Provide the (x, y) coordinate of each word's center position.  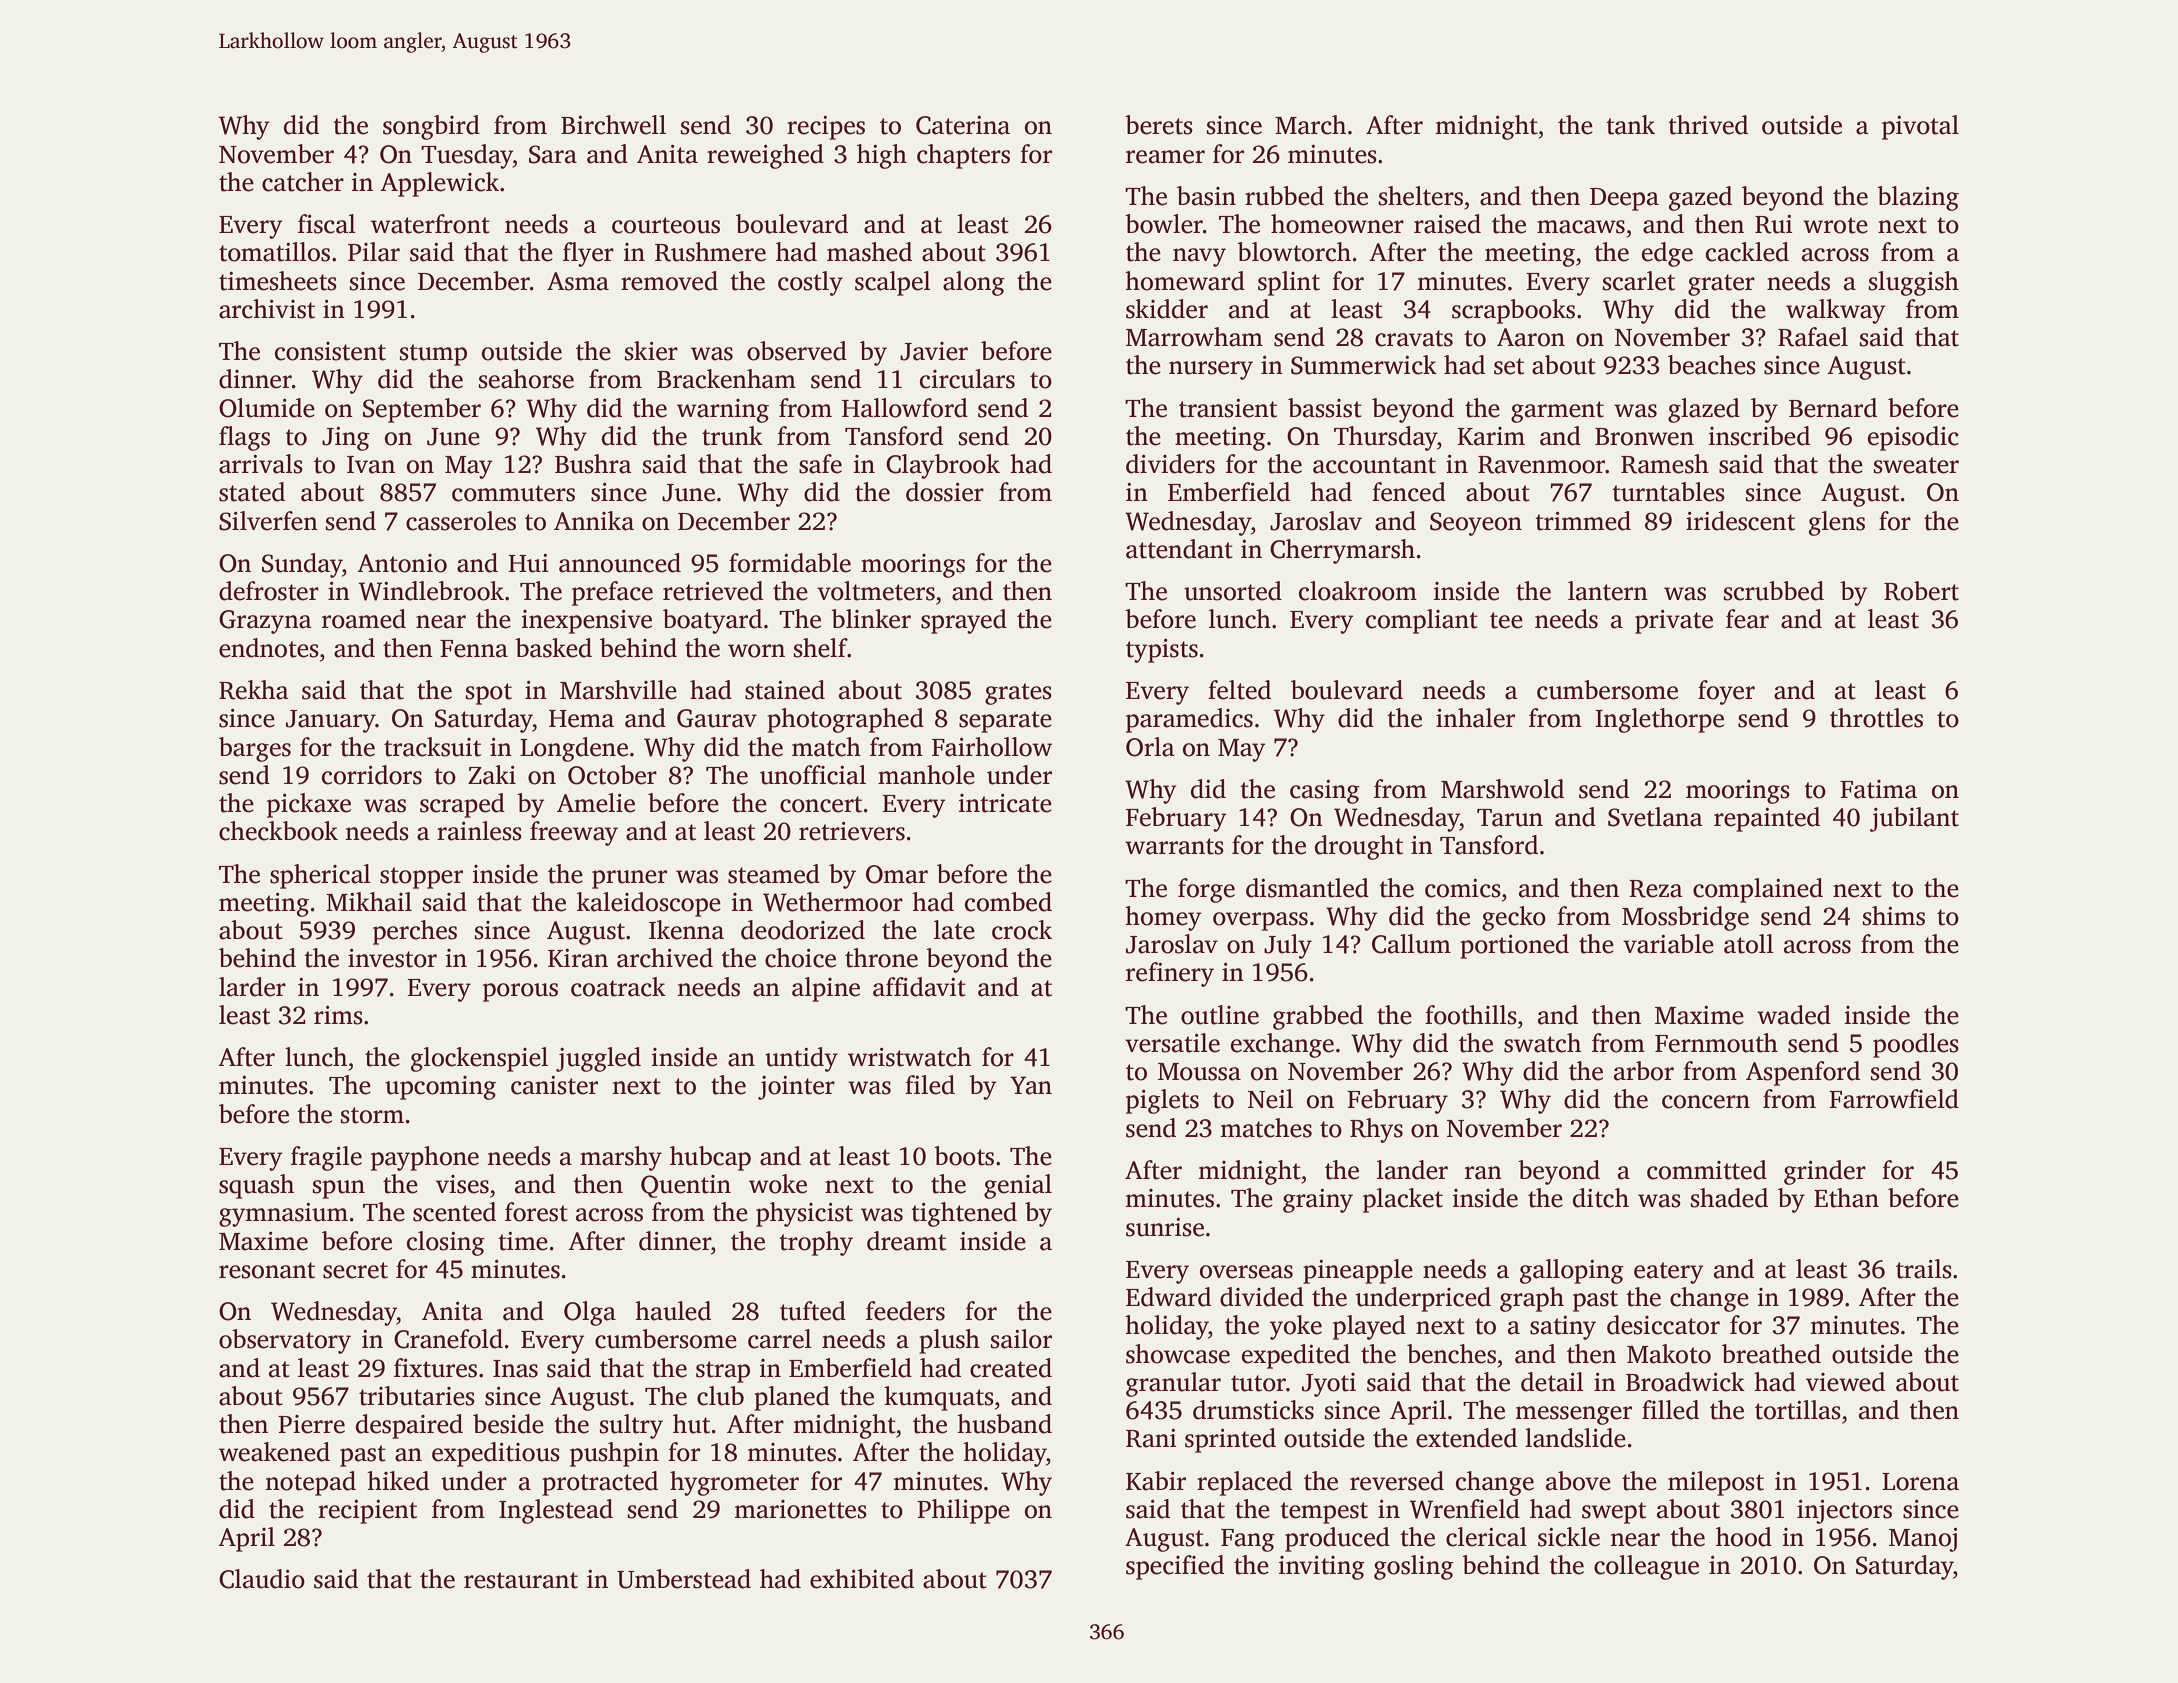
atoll (1749, 944)
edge (1667, 254)
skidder (1167, 309)
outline (1220, 1015)
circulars (967, 379)
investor (392, 958)
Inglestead (556, 1511)
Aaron (1531, 337)
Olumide (267, 408)
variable (1668, 944)
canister (554, 1085)
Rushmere (710, 252)
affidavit (919, 987)
